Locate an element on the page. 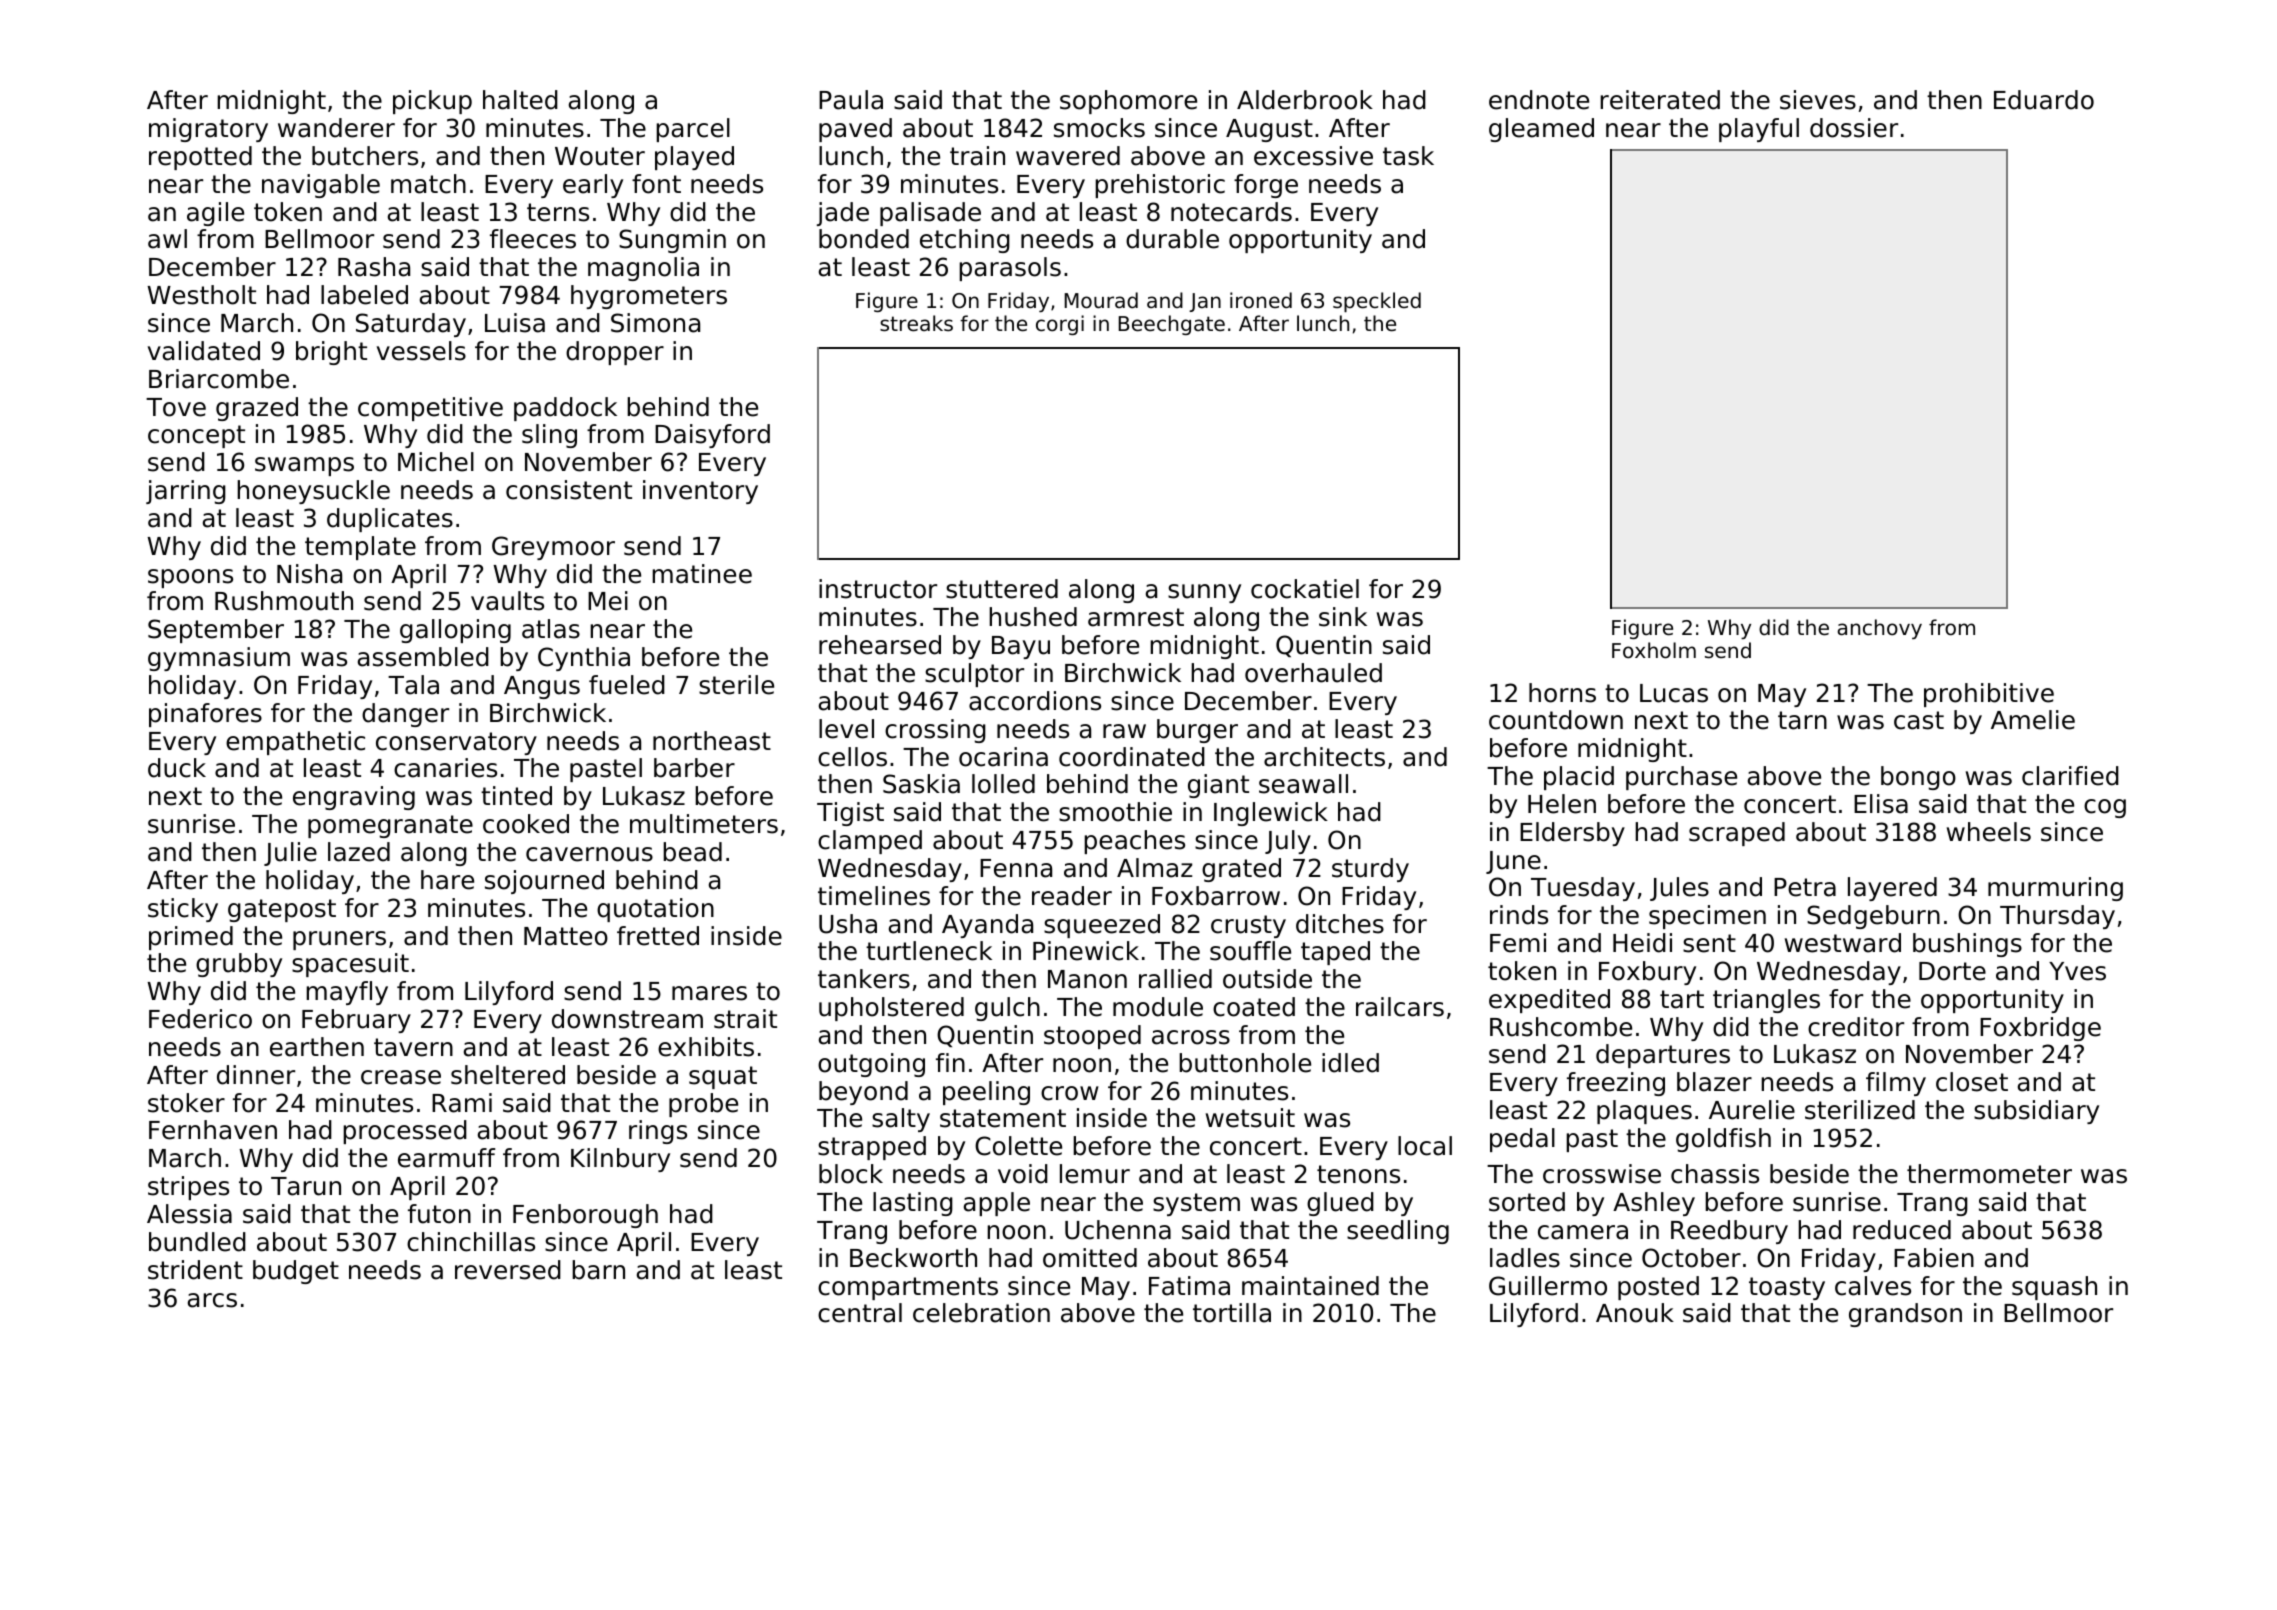  freezing is located at coordinates (1616, 1084).
